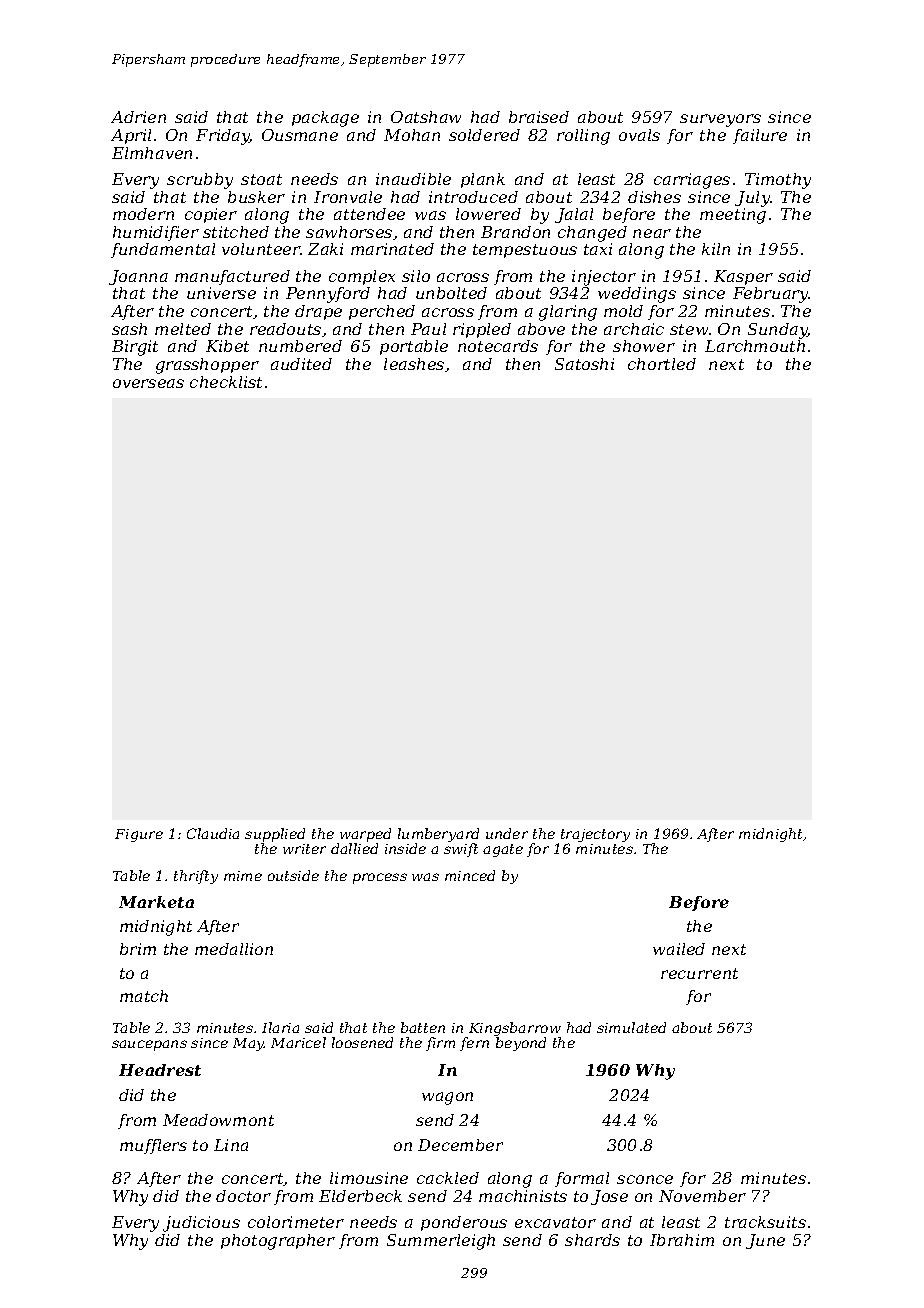 The width and height of the screenshot is (924, 1308). What do you see at coordinates (298, 1042) in the screenshot?
I see `Maricel` at bounding box center [298, 1042].
